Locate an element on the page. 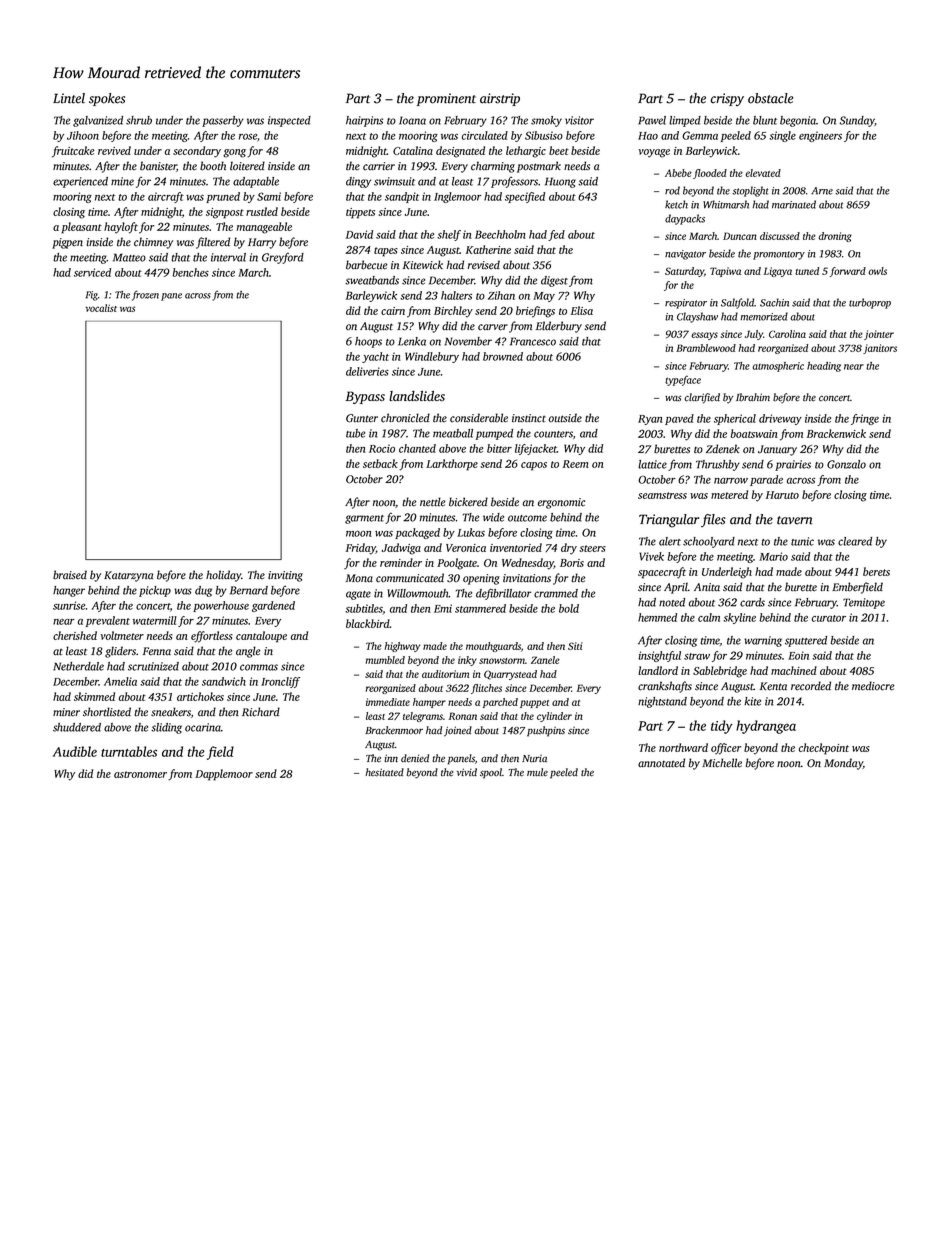 The height and width of the document is (1233, 952). astronomer is located at coordinates (140, 774).
